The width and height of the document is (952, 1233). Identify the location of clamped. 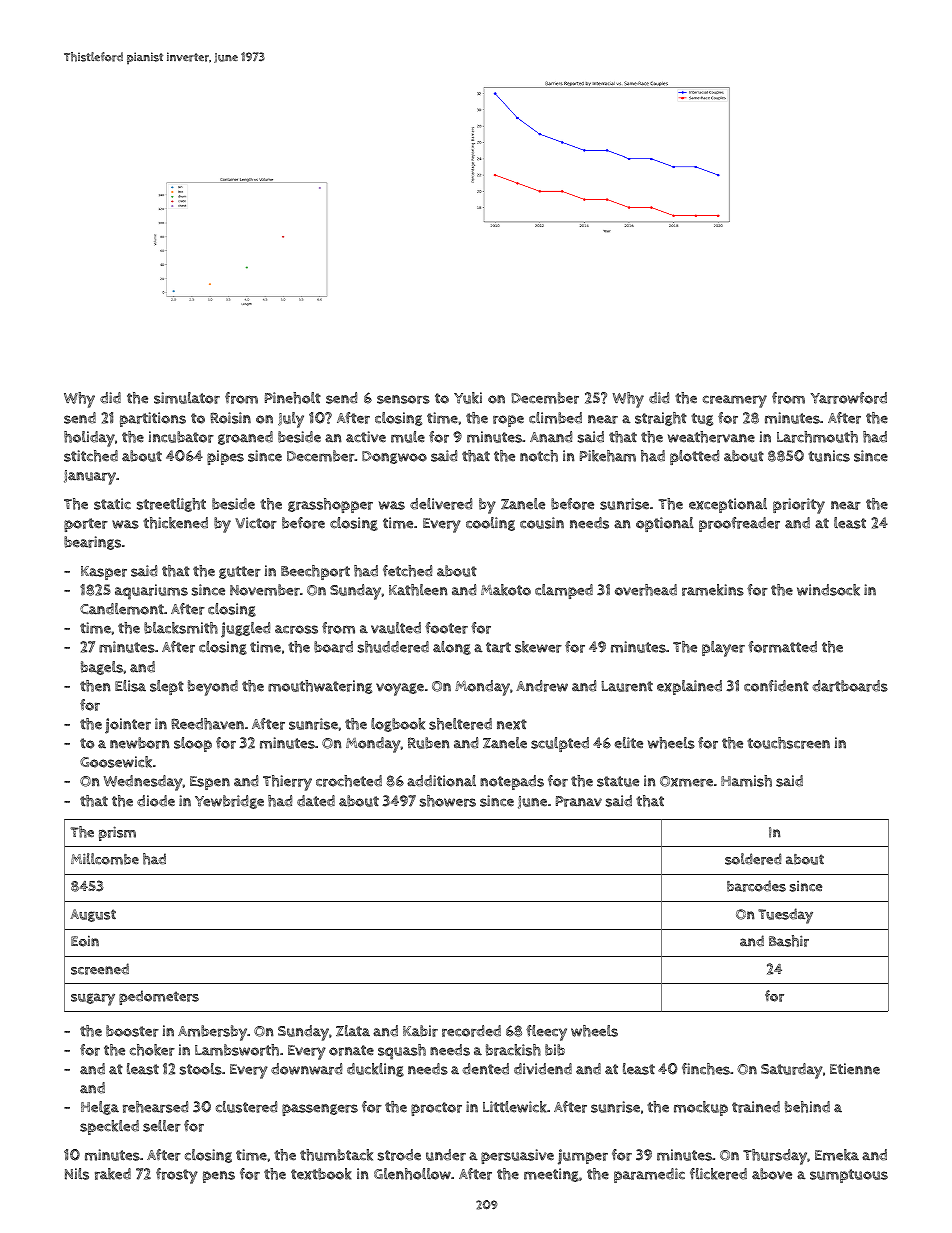
(564, 591).
